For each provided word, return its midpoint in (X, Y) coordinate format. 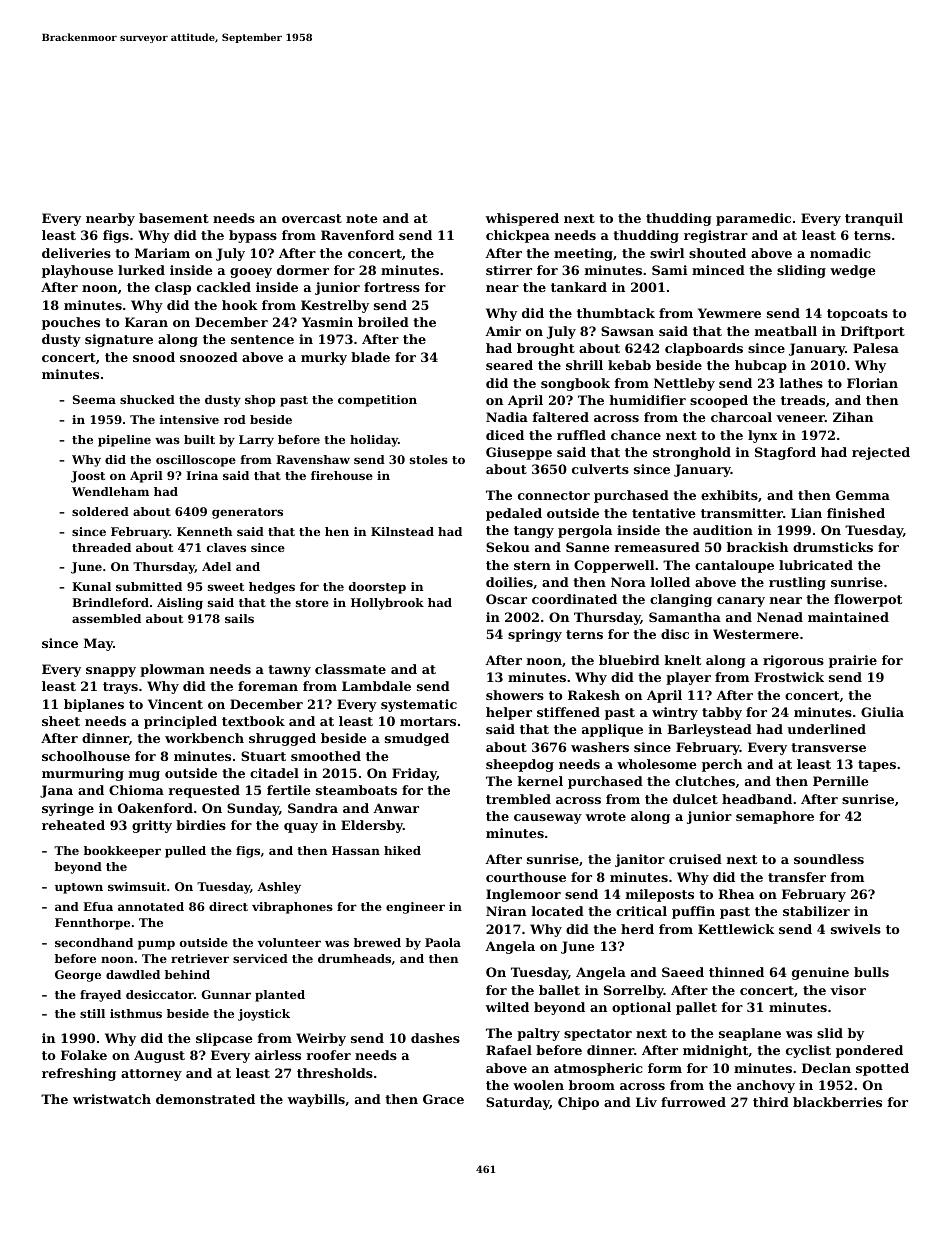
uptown (79, 888)
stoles (429, 459)
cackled (224, 287)
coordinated (574, 599)
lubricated (816, 565)
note (362, 218)
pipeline (124, 441)
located (558, 911)
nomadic (840, 253)
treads (803, 400)
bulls (871, 972)
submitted (149, 586)
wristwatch (112, 1099)
